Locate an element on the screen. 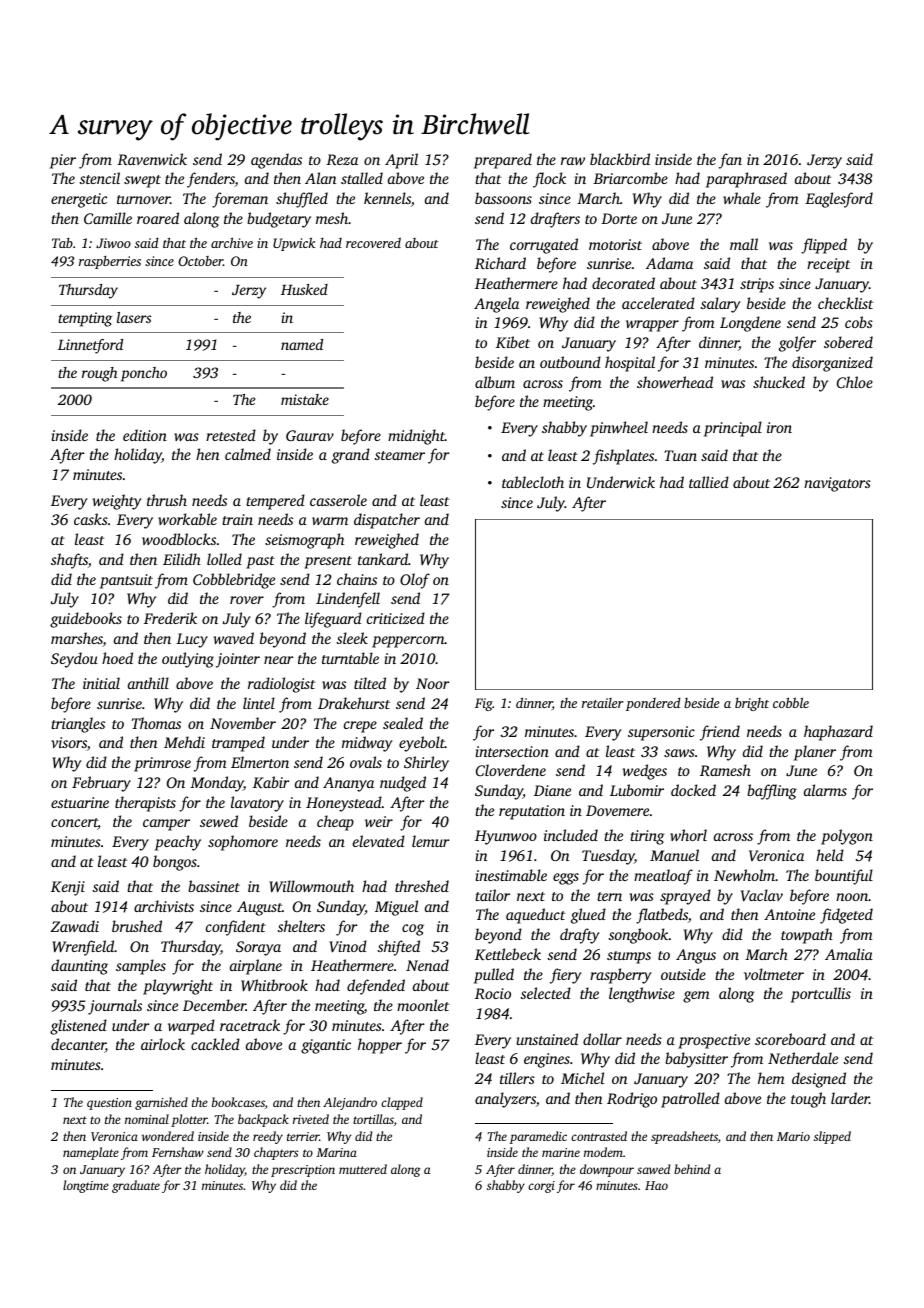 This screenshot has width=924, height=1308. muttered is located at coordinates (363, 1169).
